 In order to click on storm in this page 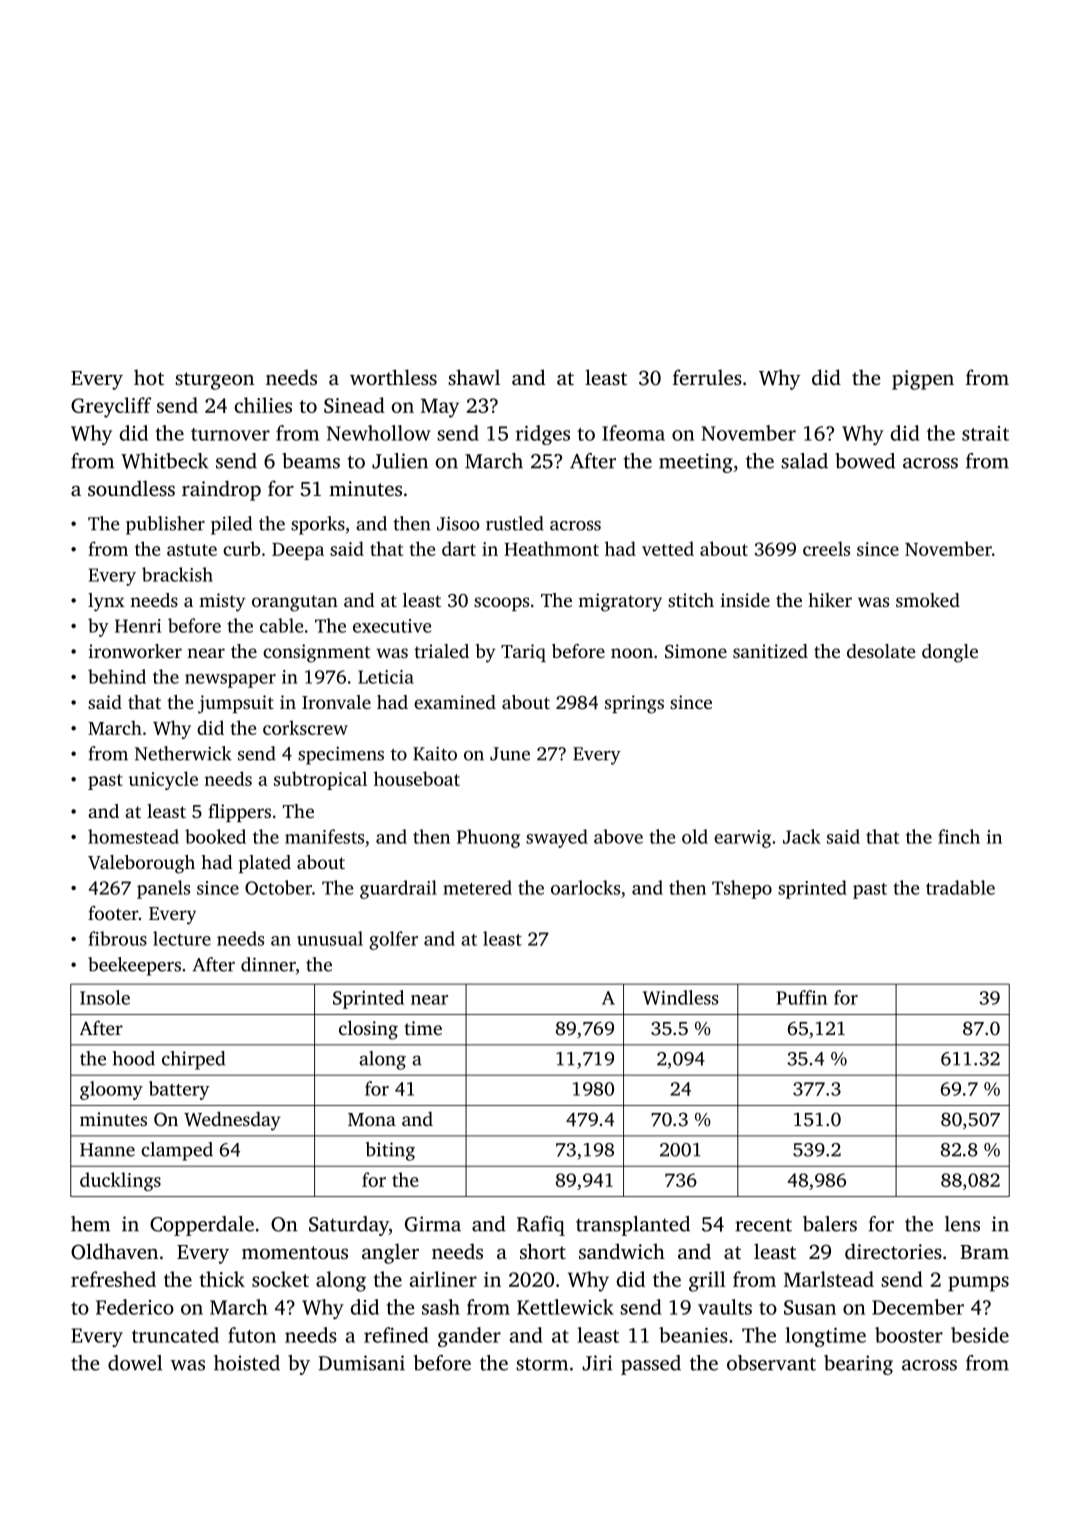, I will do `click(542, 1364)`.
